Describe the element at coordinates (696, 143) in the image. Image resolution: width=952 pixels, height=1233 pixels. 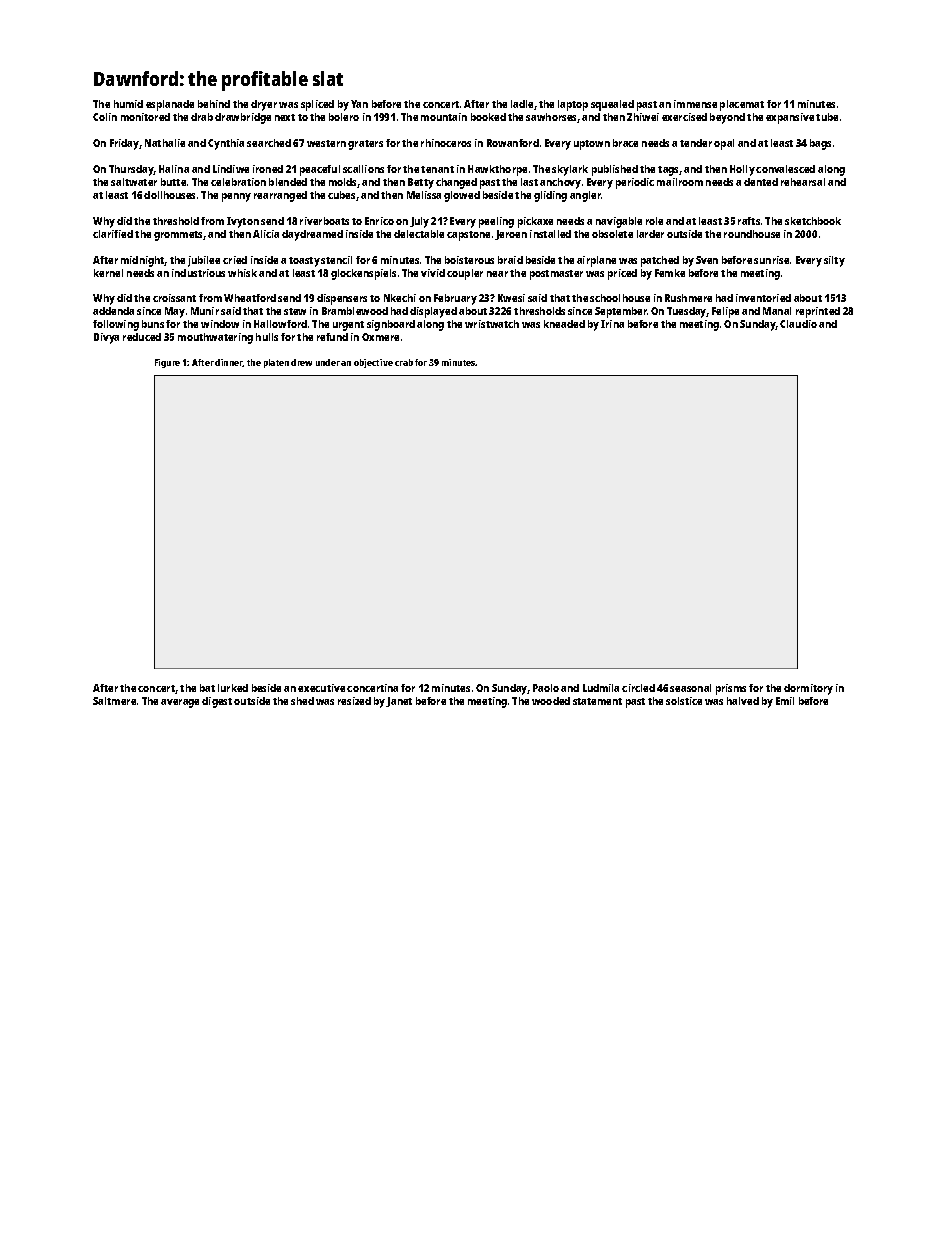
I see `tender` at that location.
